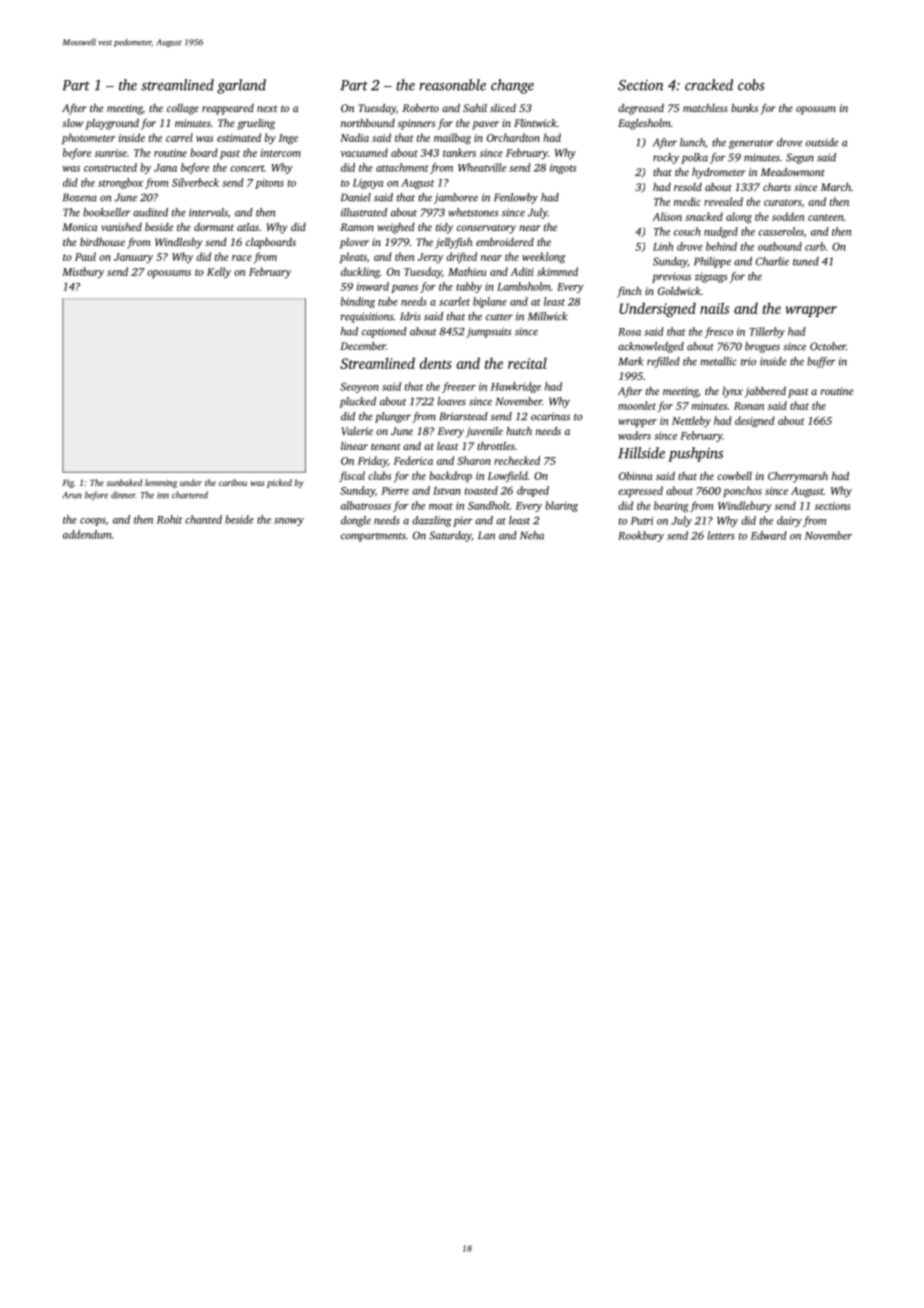 Image resolution: width=924 pixels, height=1308 pixels. What do you see at coordinates (777, 187) in the screenshot?
I see `charts` at bounding box center [777, 187].
